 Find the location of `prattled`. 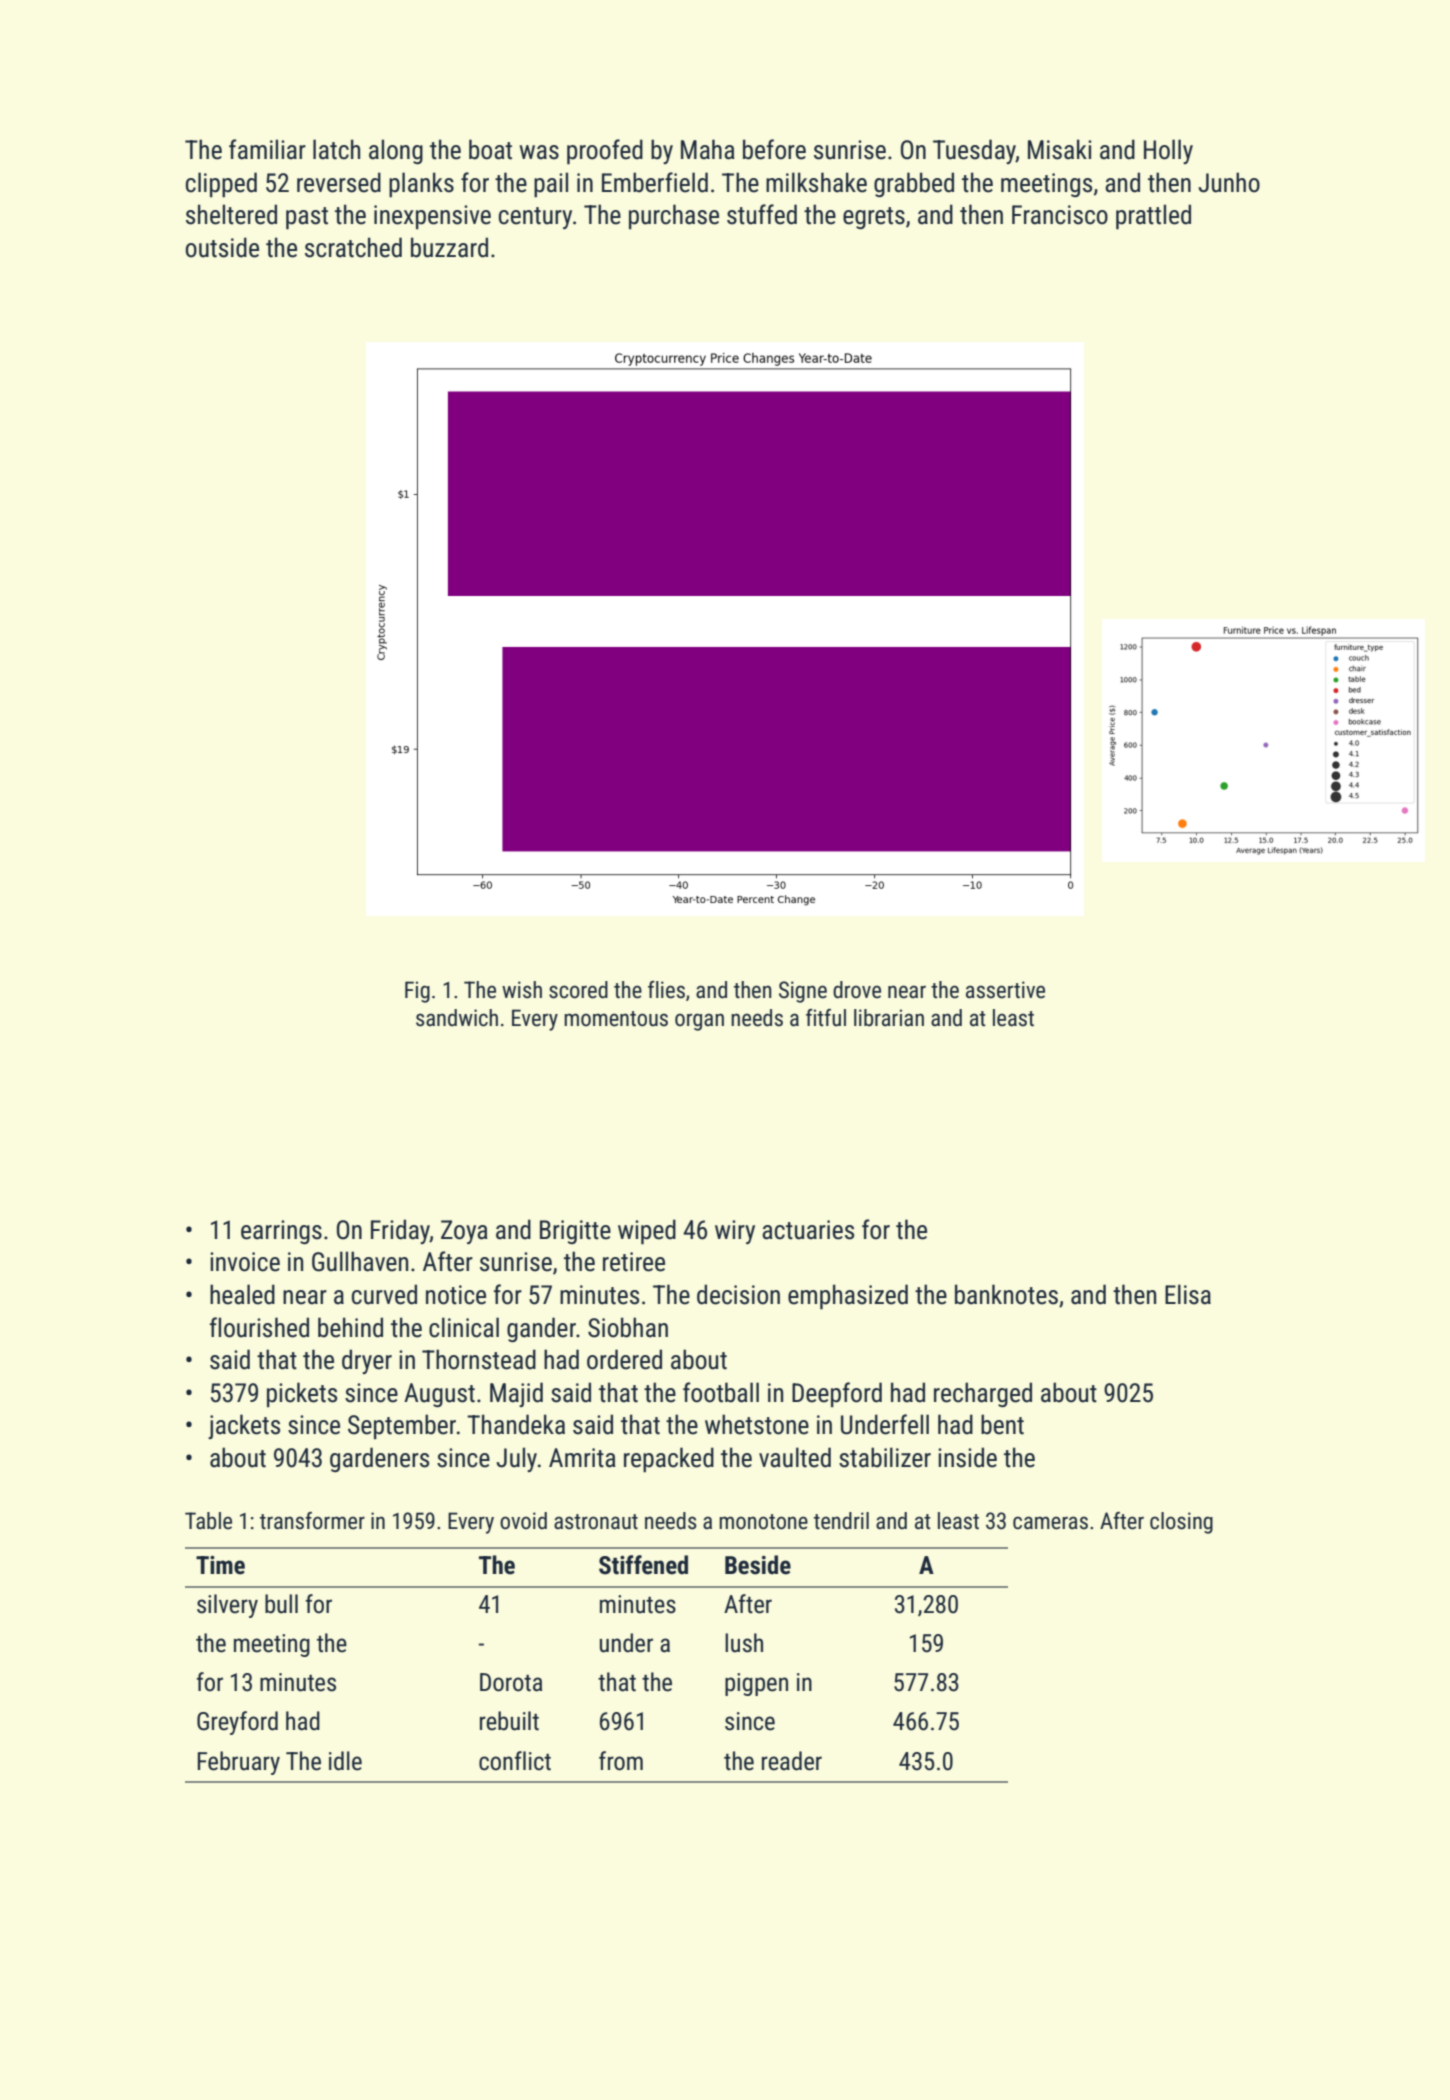

prattled is located at coordinates (1153, 217).
